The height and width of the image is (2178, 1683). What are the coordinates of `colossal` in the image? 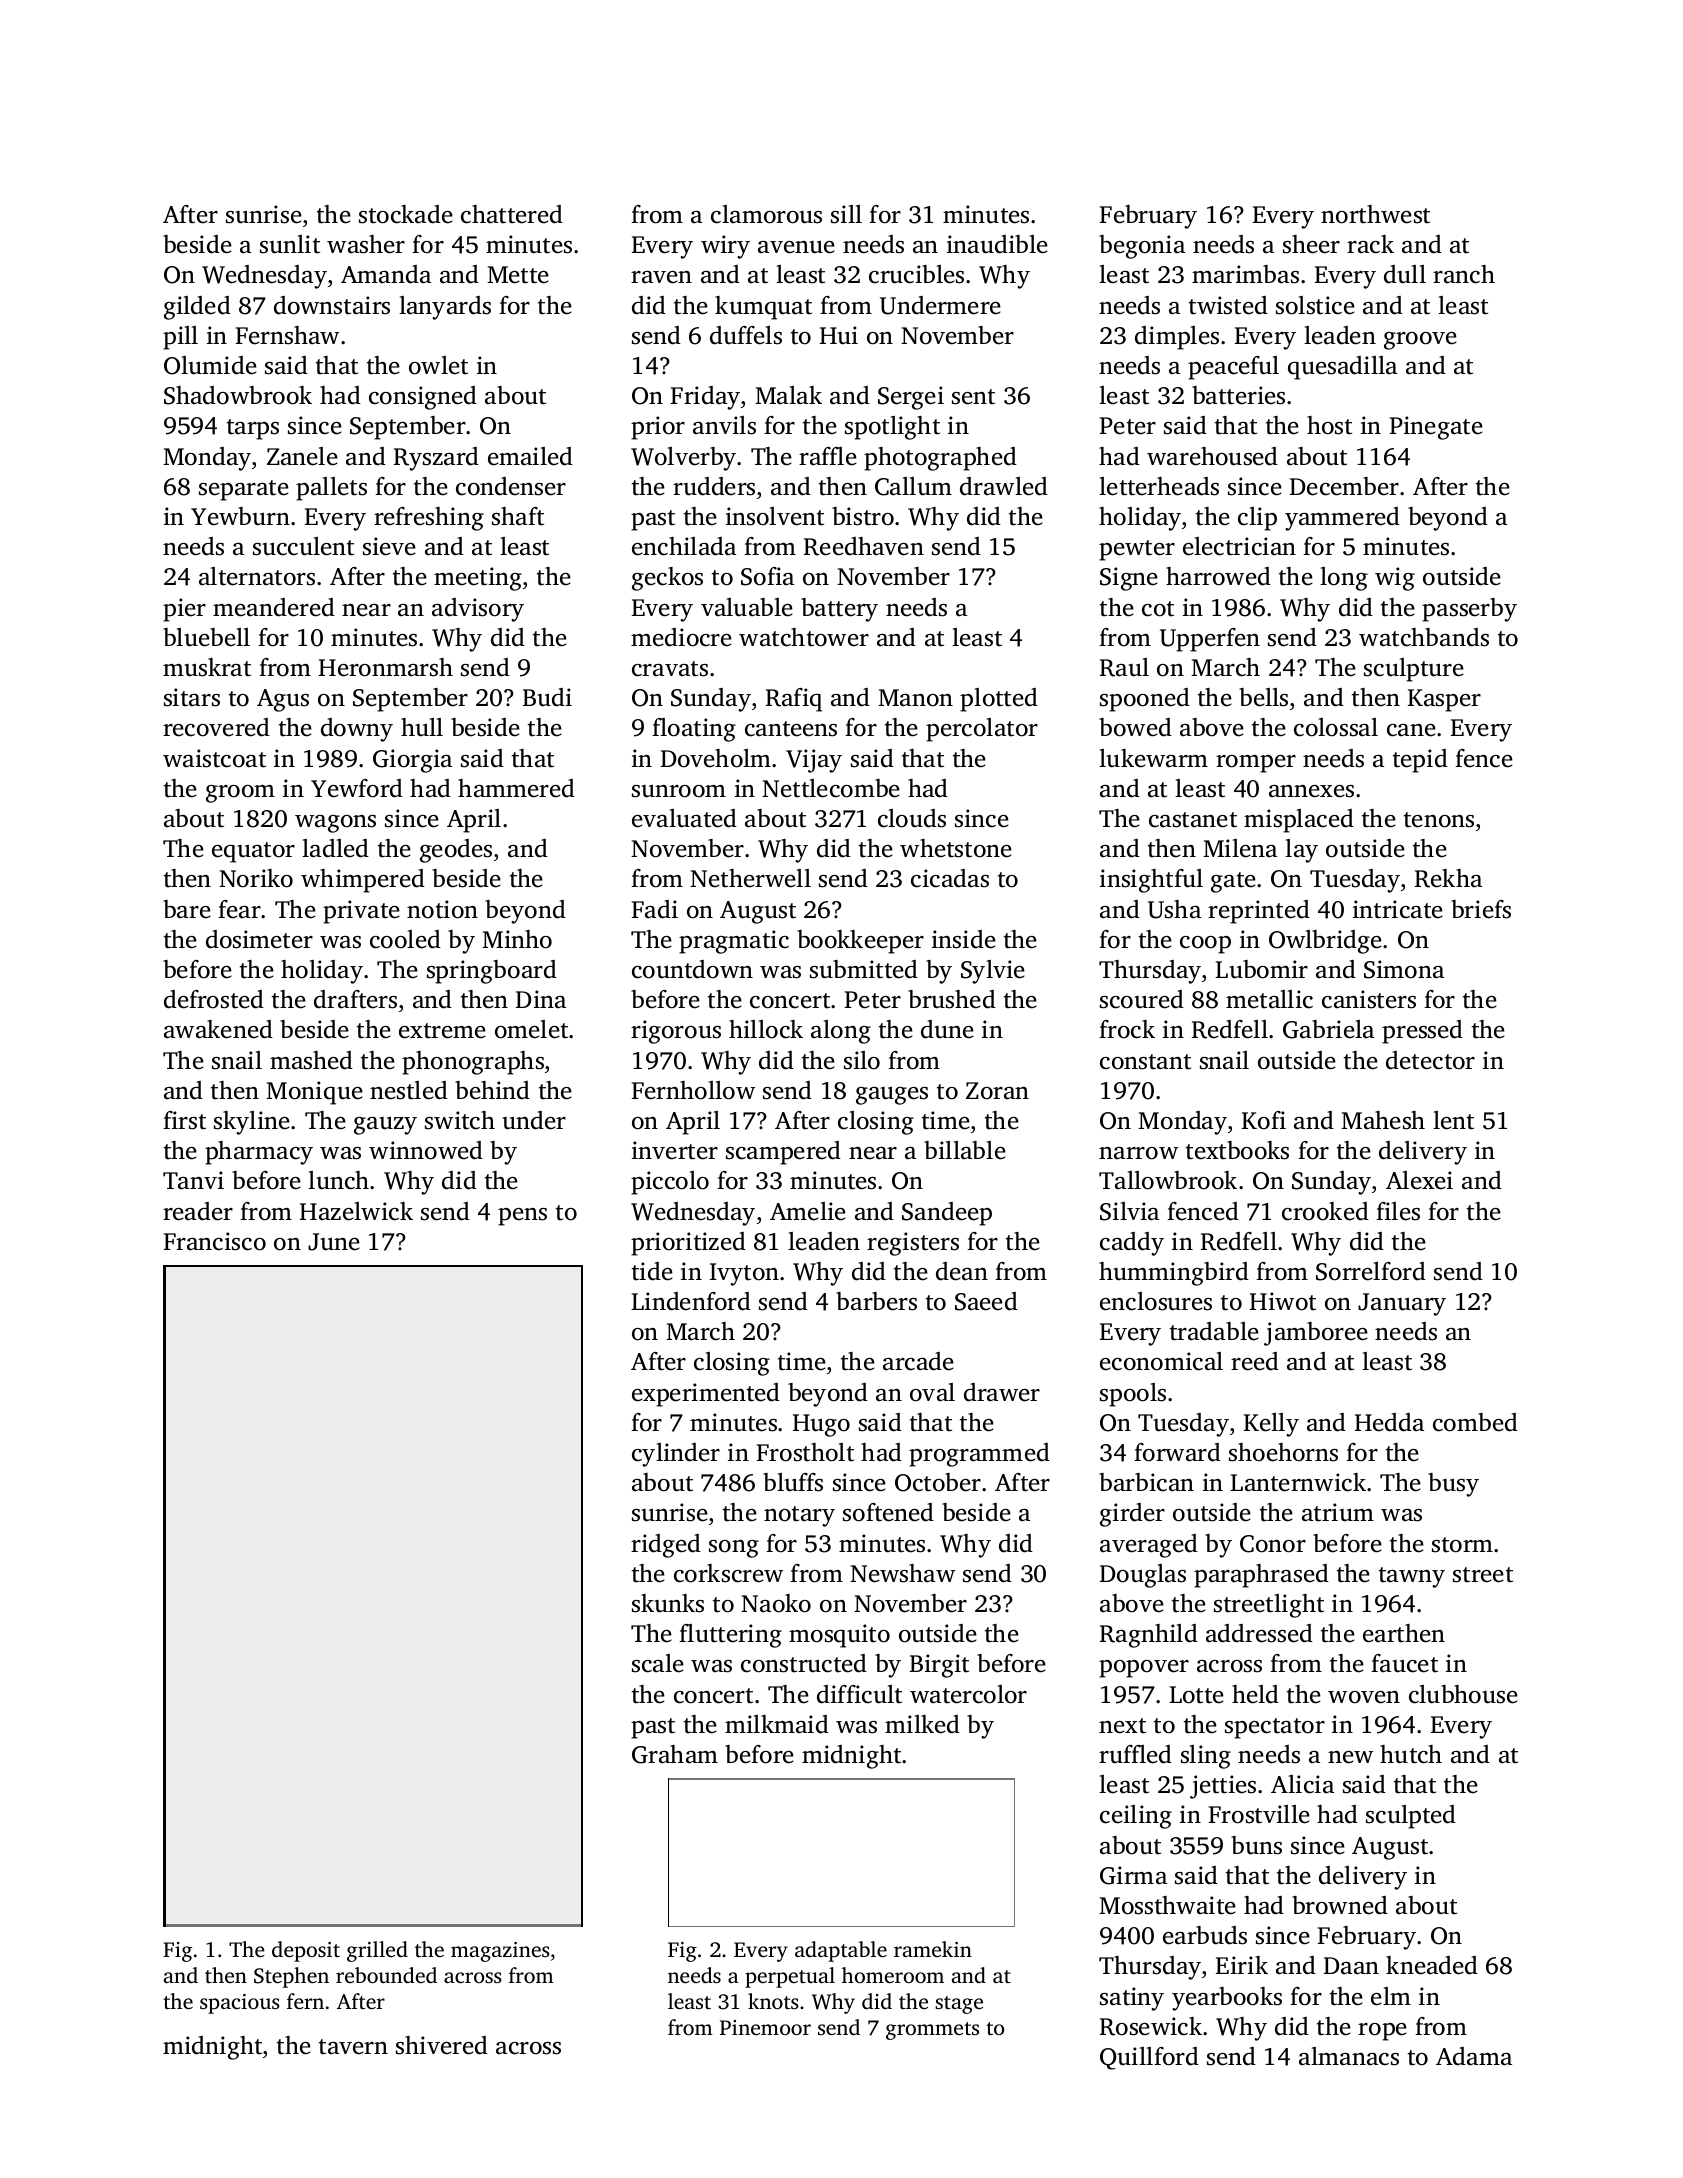 It's located at (1336, 727).
